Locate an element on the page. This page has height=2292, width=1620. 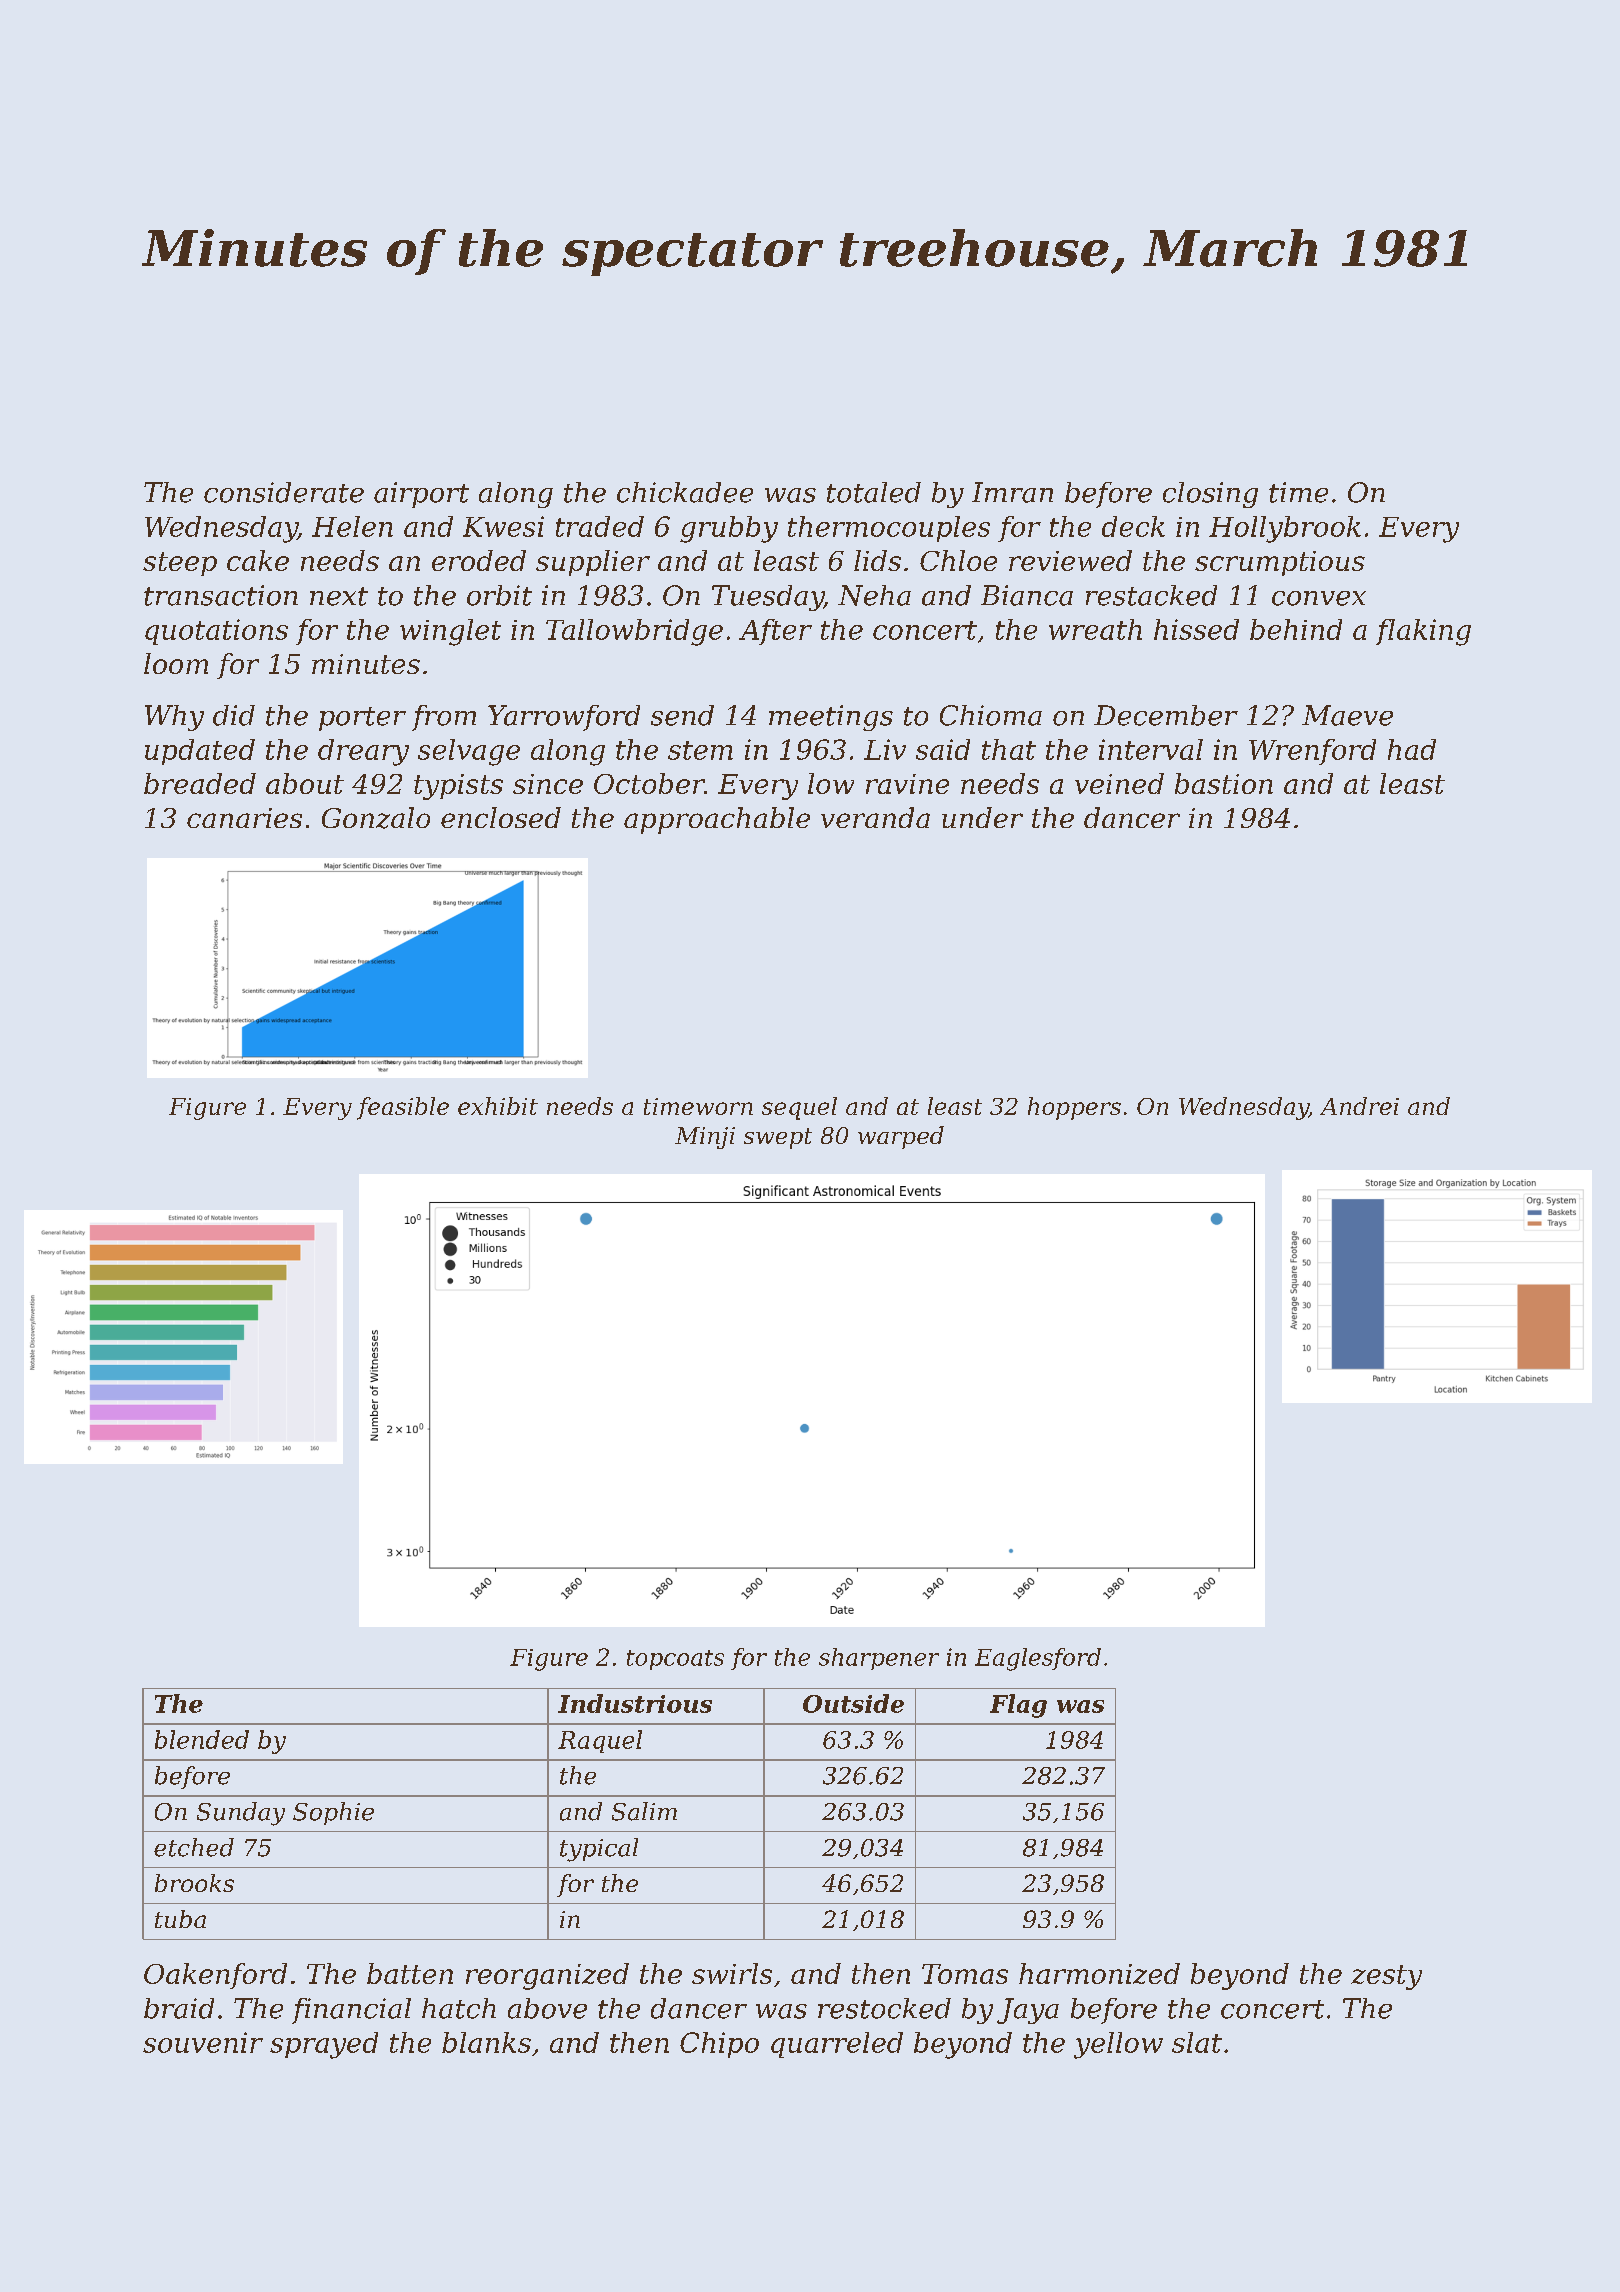
closing is located at coordinates (1210, 495).
